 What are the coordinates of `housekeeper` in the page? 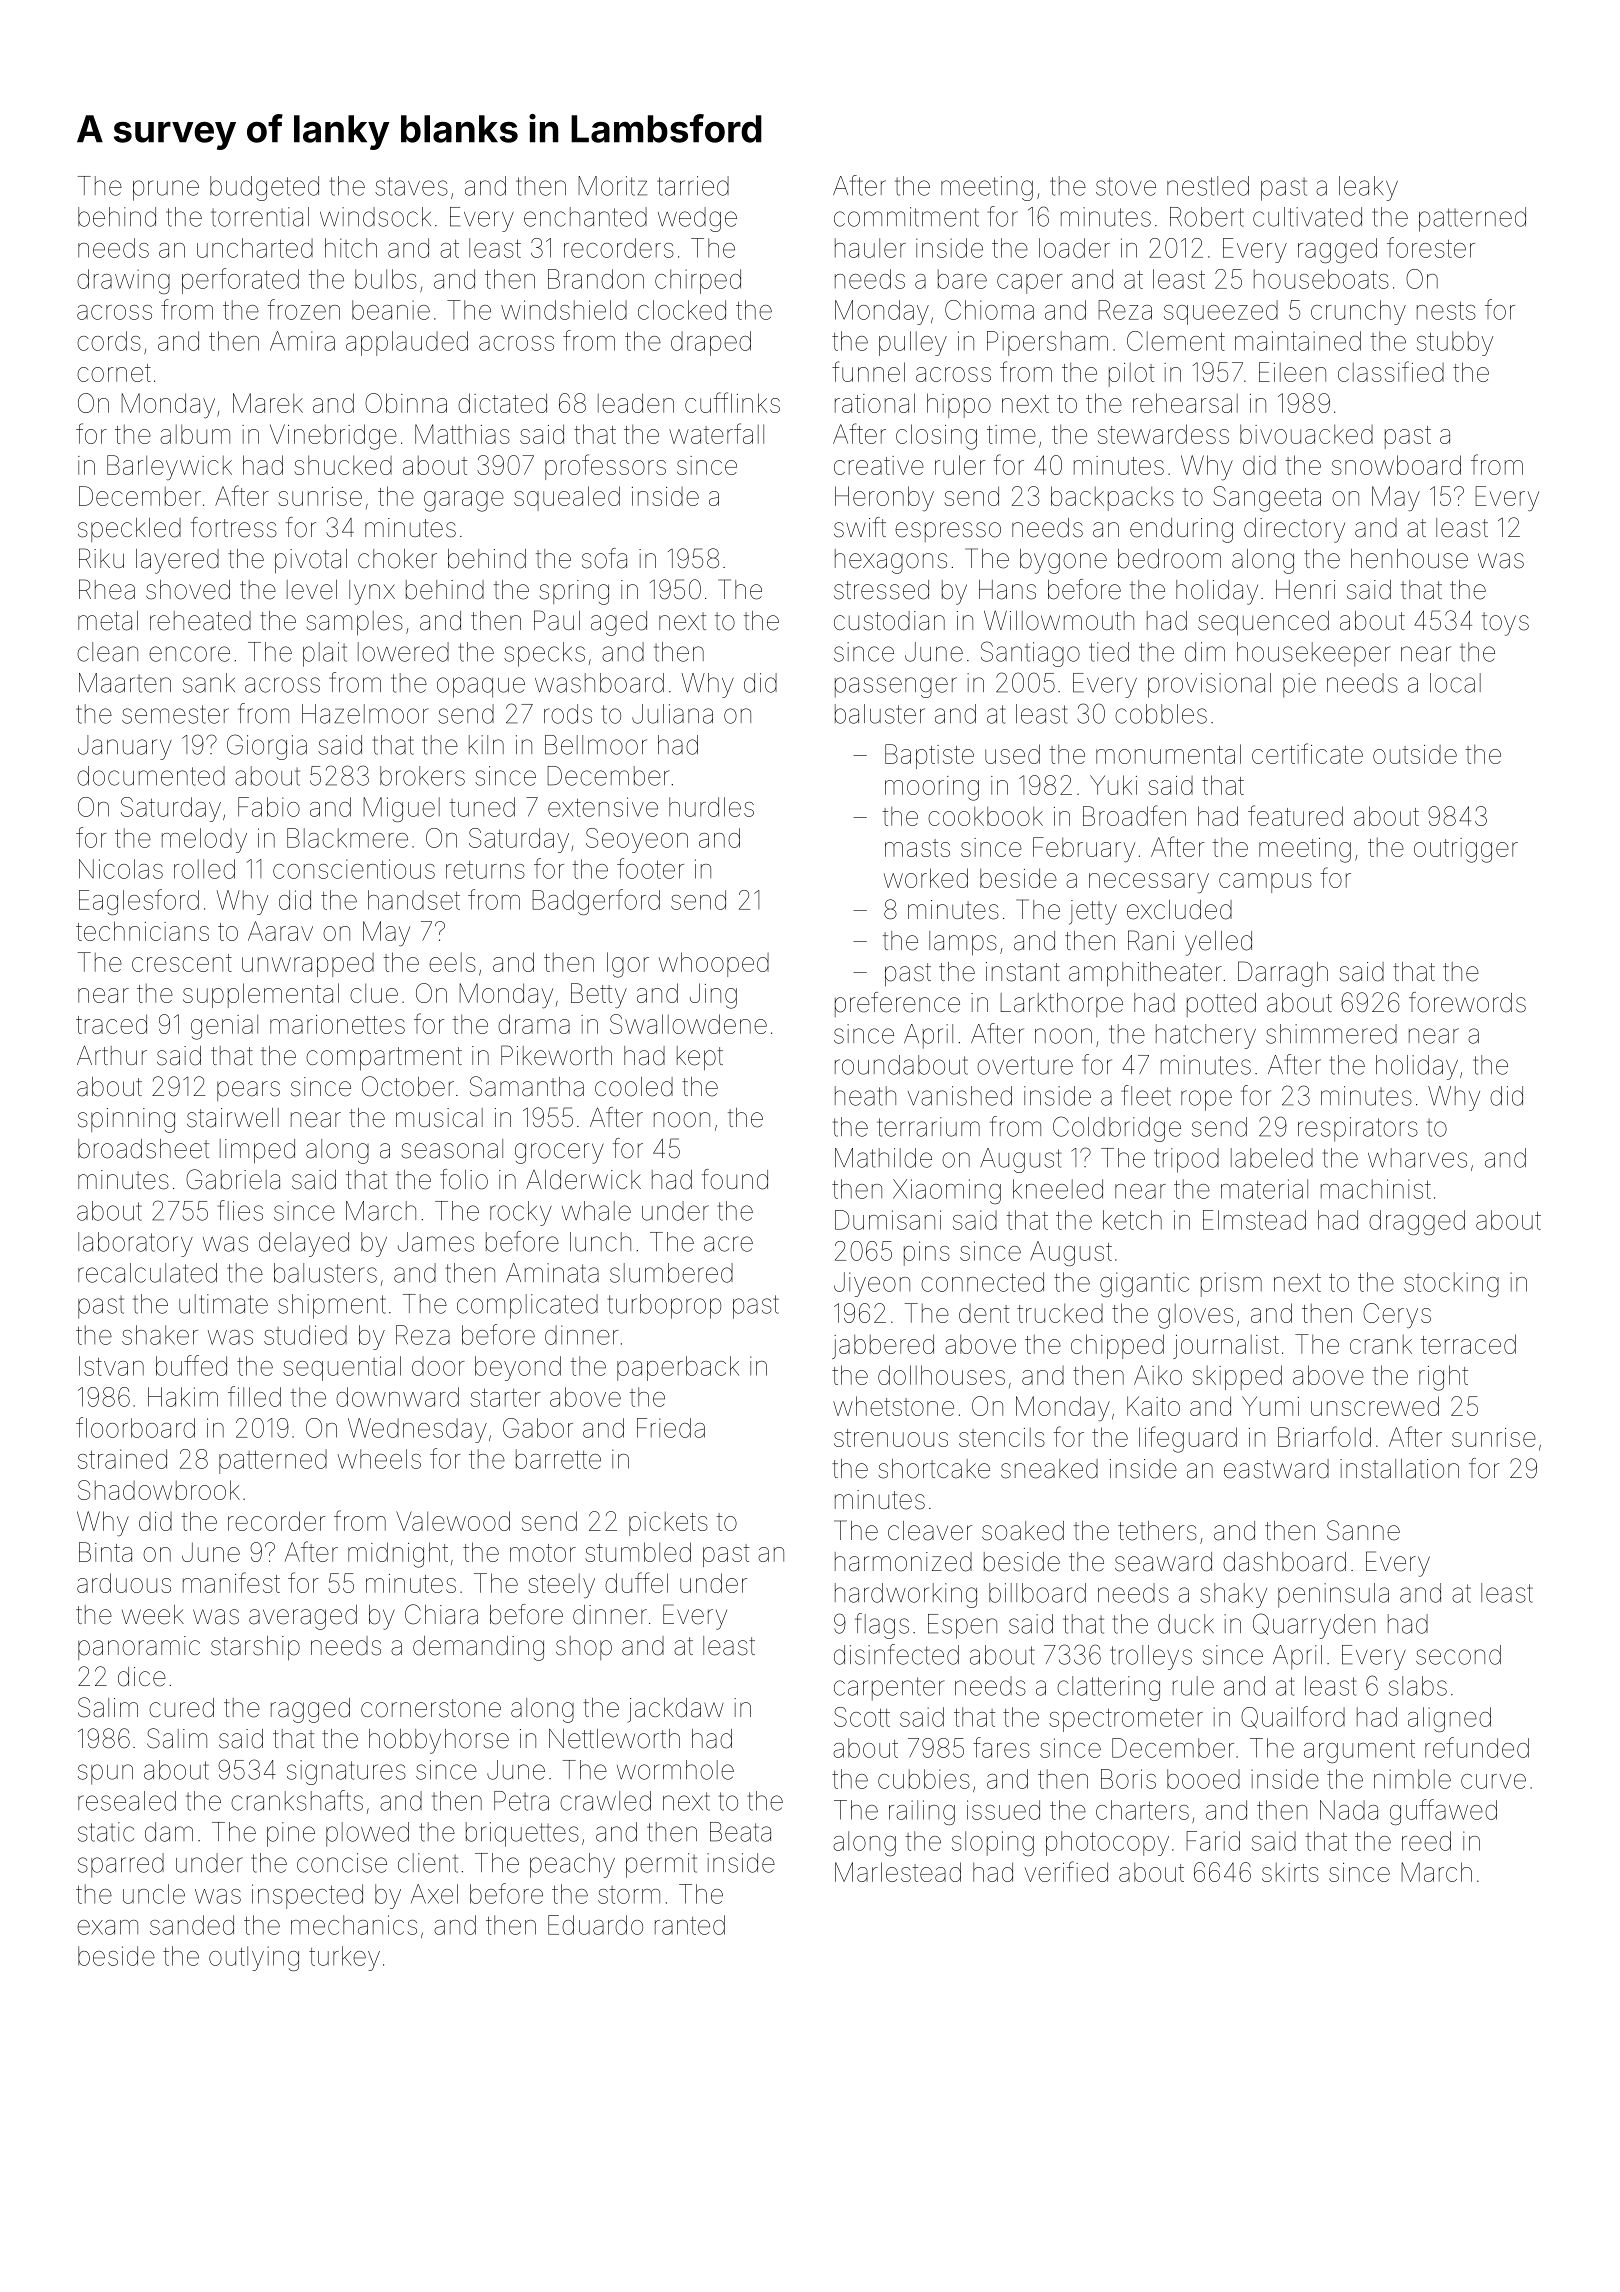 It's located at (1314, 654).
